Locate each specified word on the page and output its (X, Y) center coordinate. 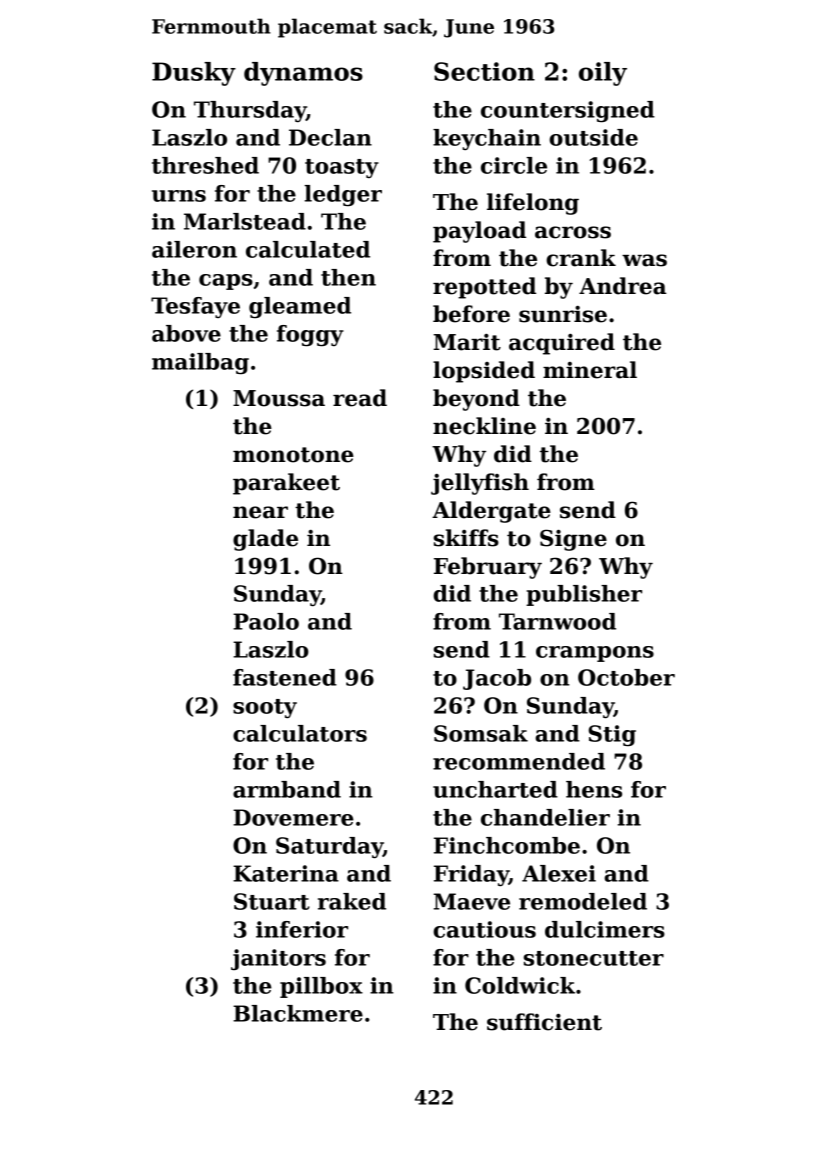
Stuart (272, 901)
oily (603, 74)
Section (484, 71)
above (186, 333)
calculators (300, 733)
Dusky (194, 74)
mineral (590, 370)
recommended (519, 761)
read (360, 398)
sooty (265, 708)
